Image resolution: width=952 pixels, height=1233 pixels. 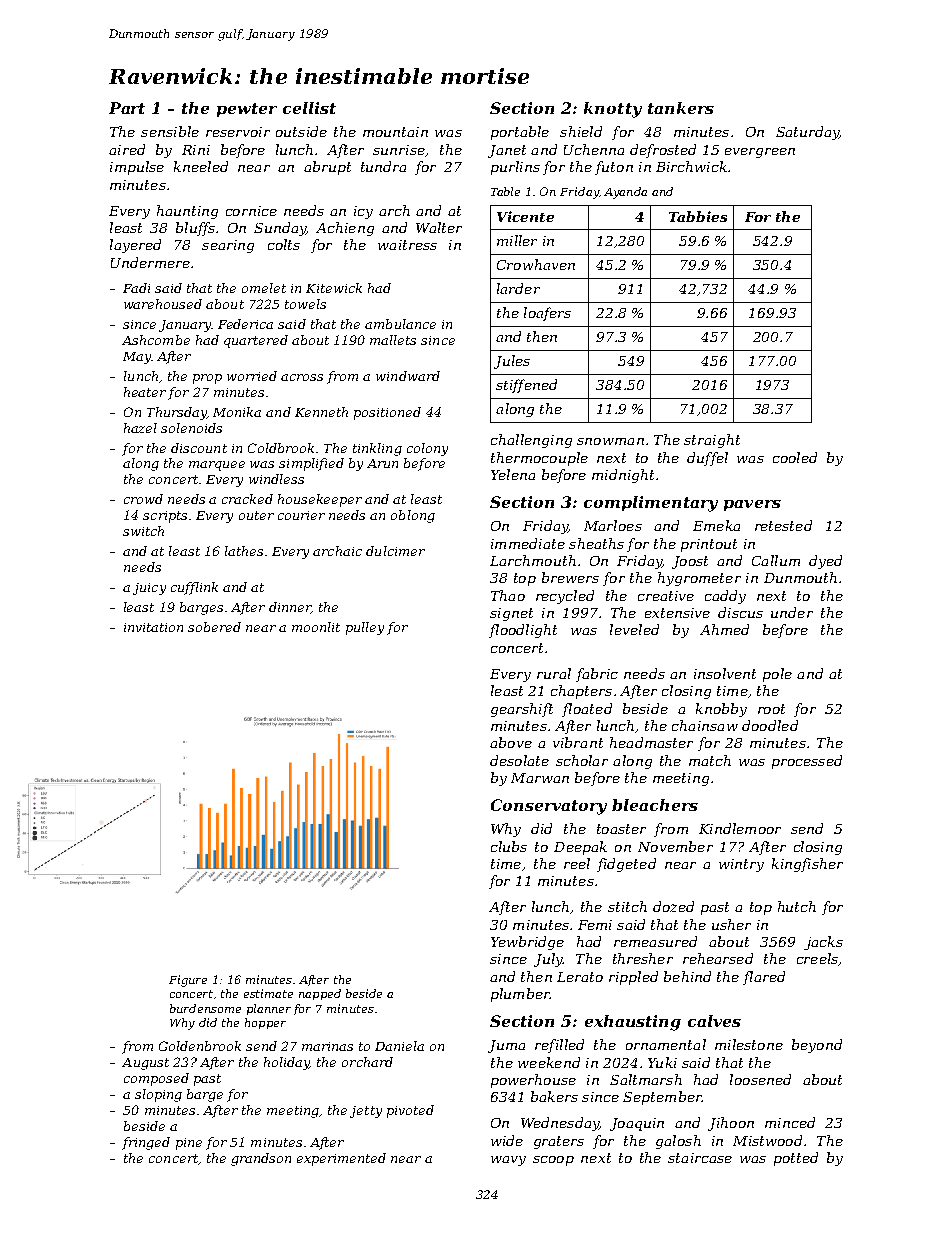 I want to click on knotty, so click(x=613, y=110).
